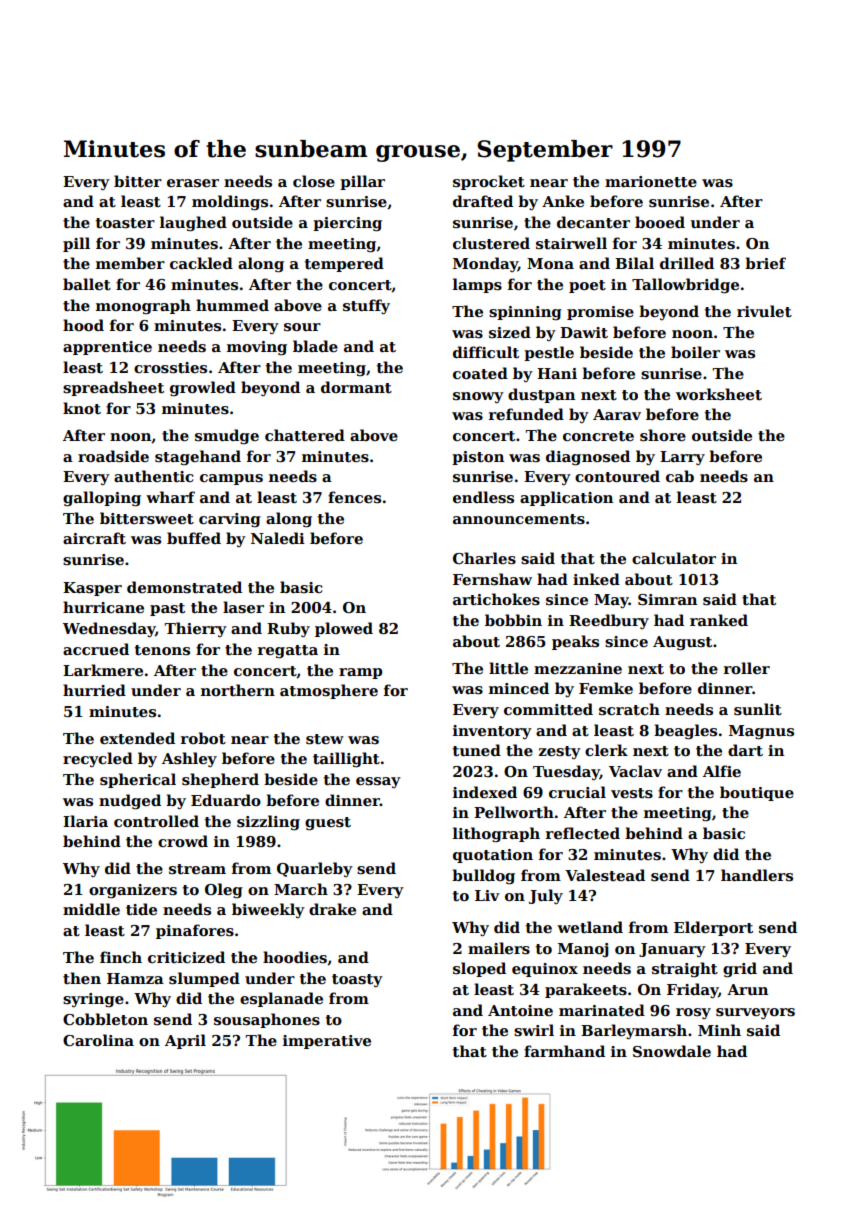 This document has width=861, height=1222. What do you see at coordinates (651, 181) in the document?
I see `marionette` at bounding box center [651, 181].
